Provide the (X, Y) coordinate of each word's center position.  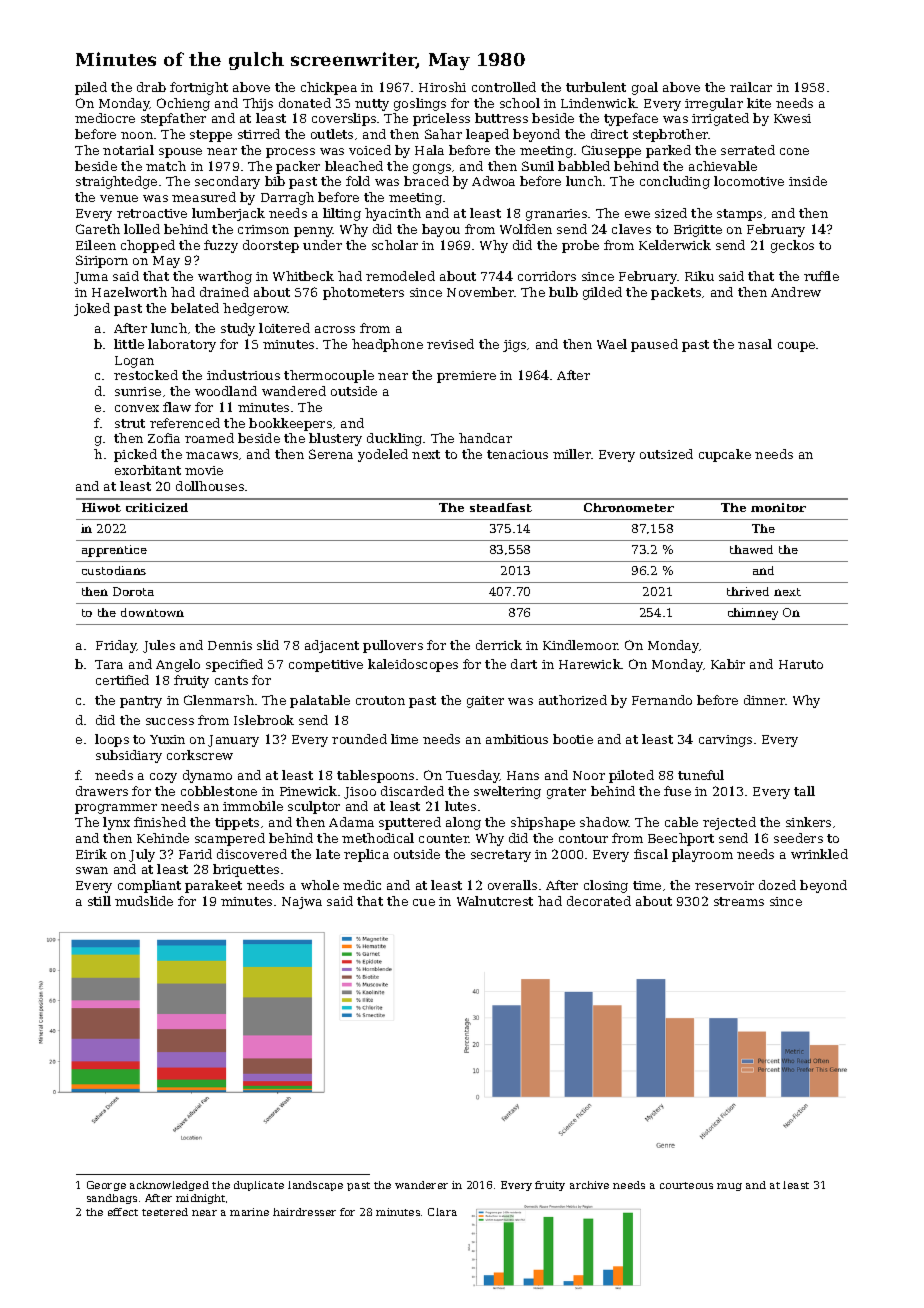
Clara (442, 1212)
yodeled (383, 455)
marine (249, 1212)
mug (729, 1187)
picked (135, 455)
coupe (796, 347)
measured (204, 197)
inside (808, 181)
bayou (441, 230)
